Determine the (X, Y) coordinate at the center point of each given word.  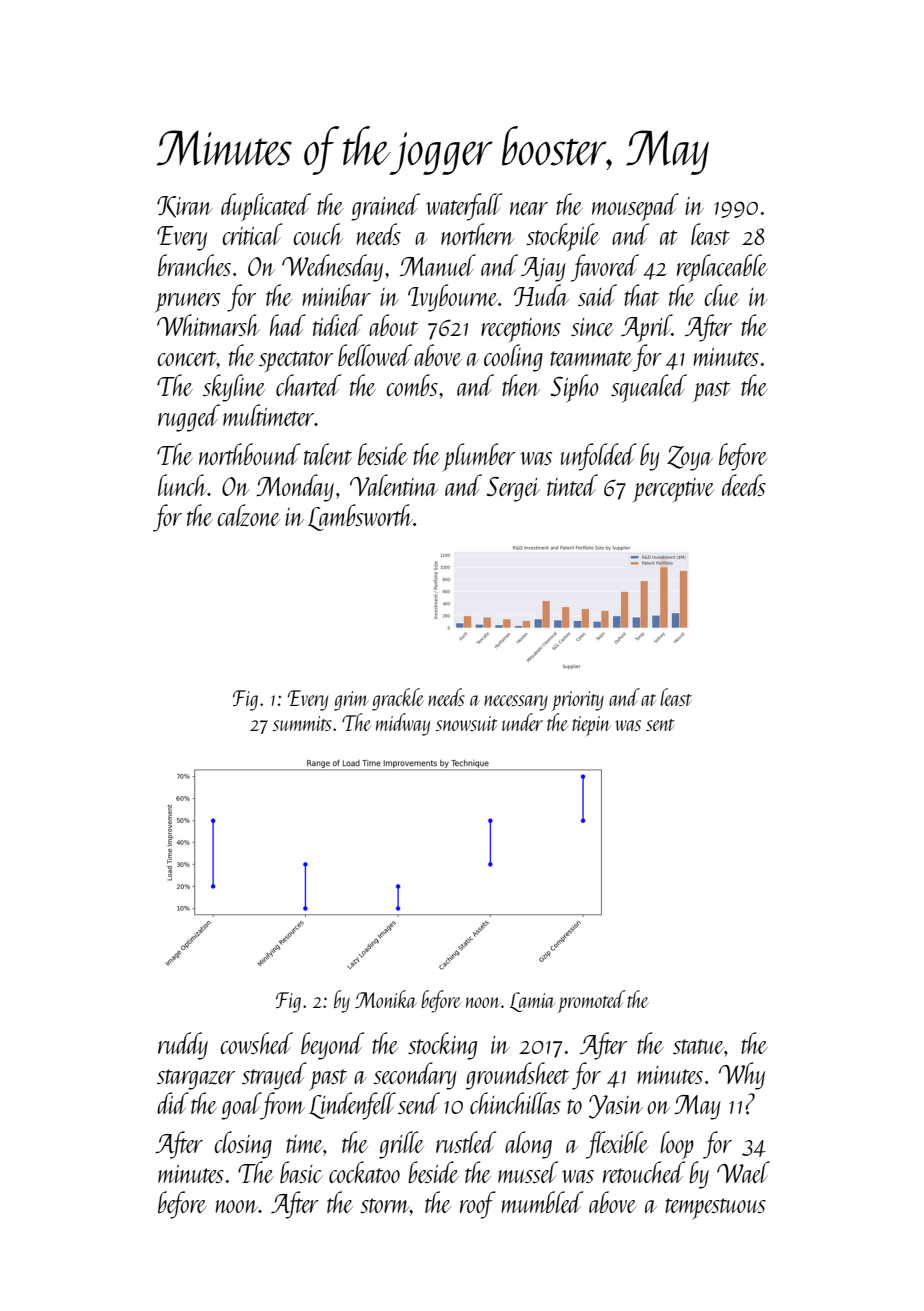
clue (721, 295)
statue (698, 1046)
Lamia (532, 1002)
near (529, 208)
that (641, 295)
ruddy (183, 1046)
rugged (189, 418)
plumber (479, 457)
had (288, 325)
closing (243, 1145)
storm (385, 1205)
